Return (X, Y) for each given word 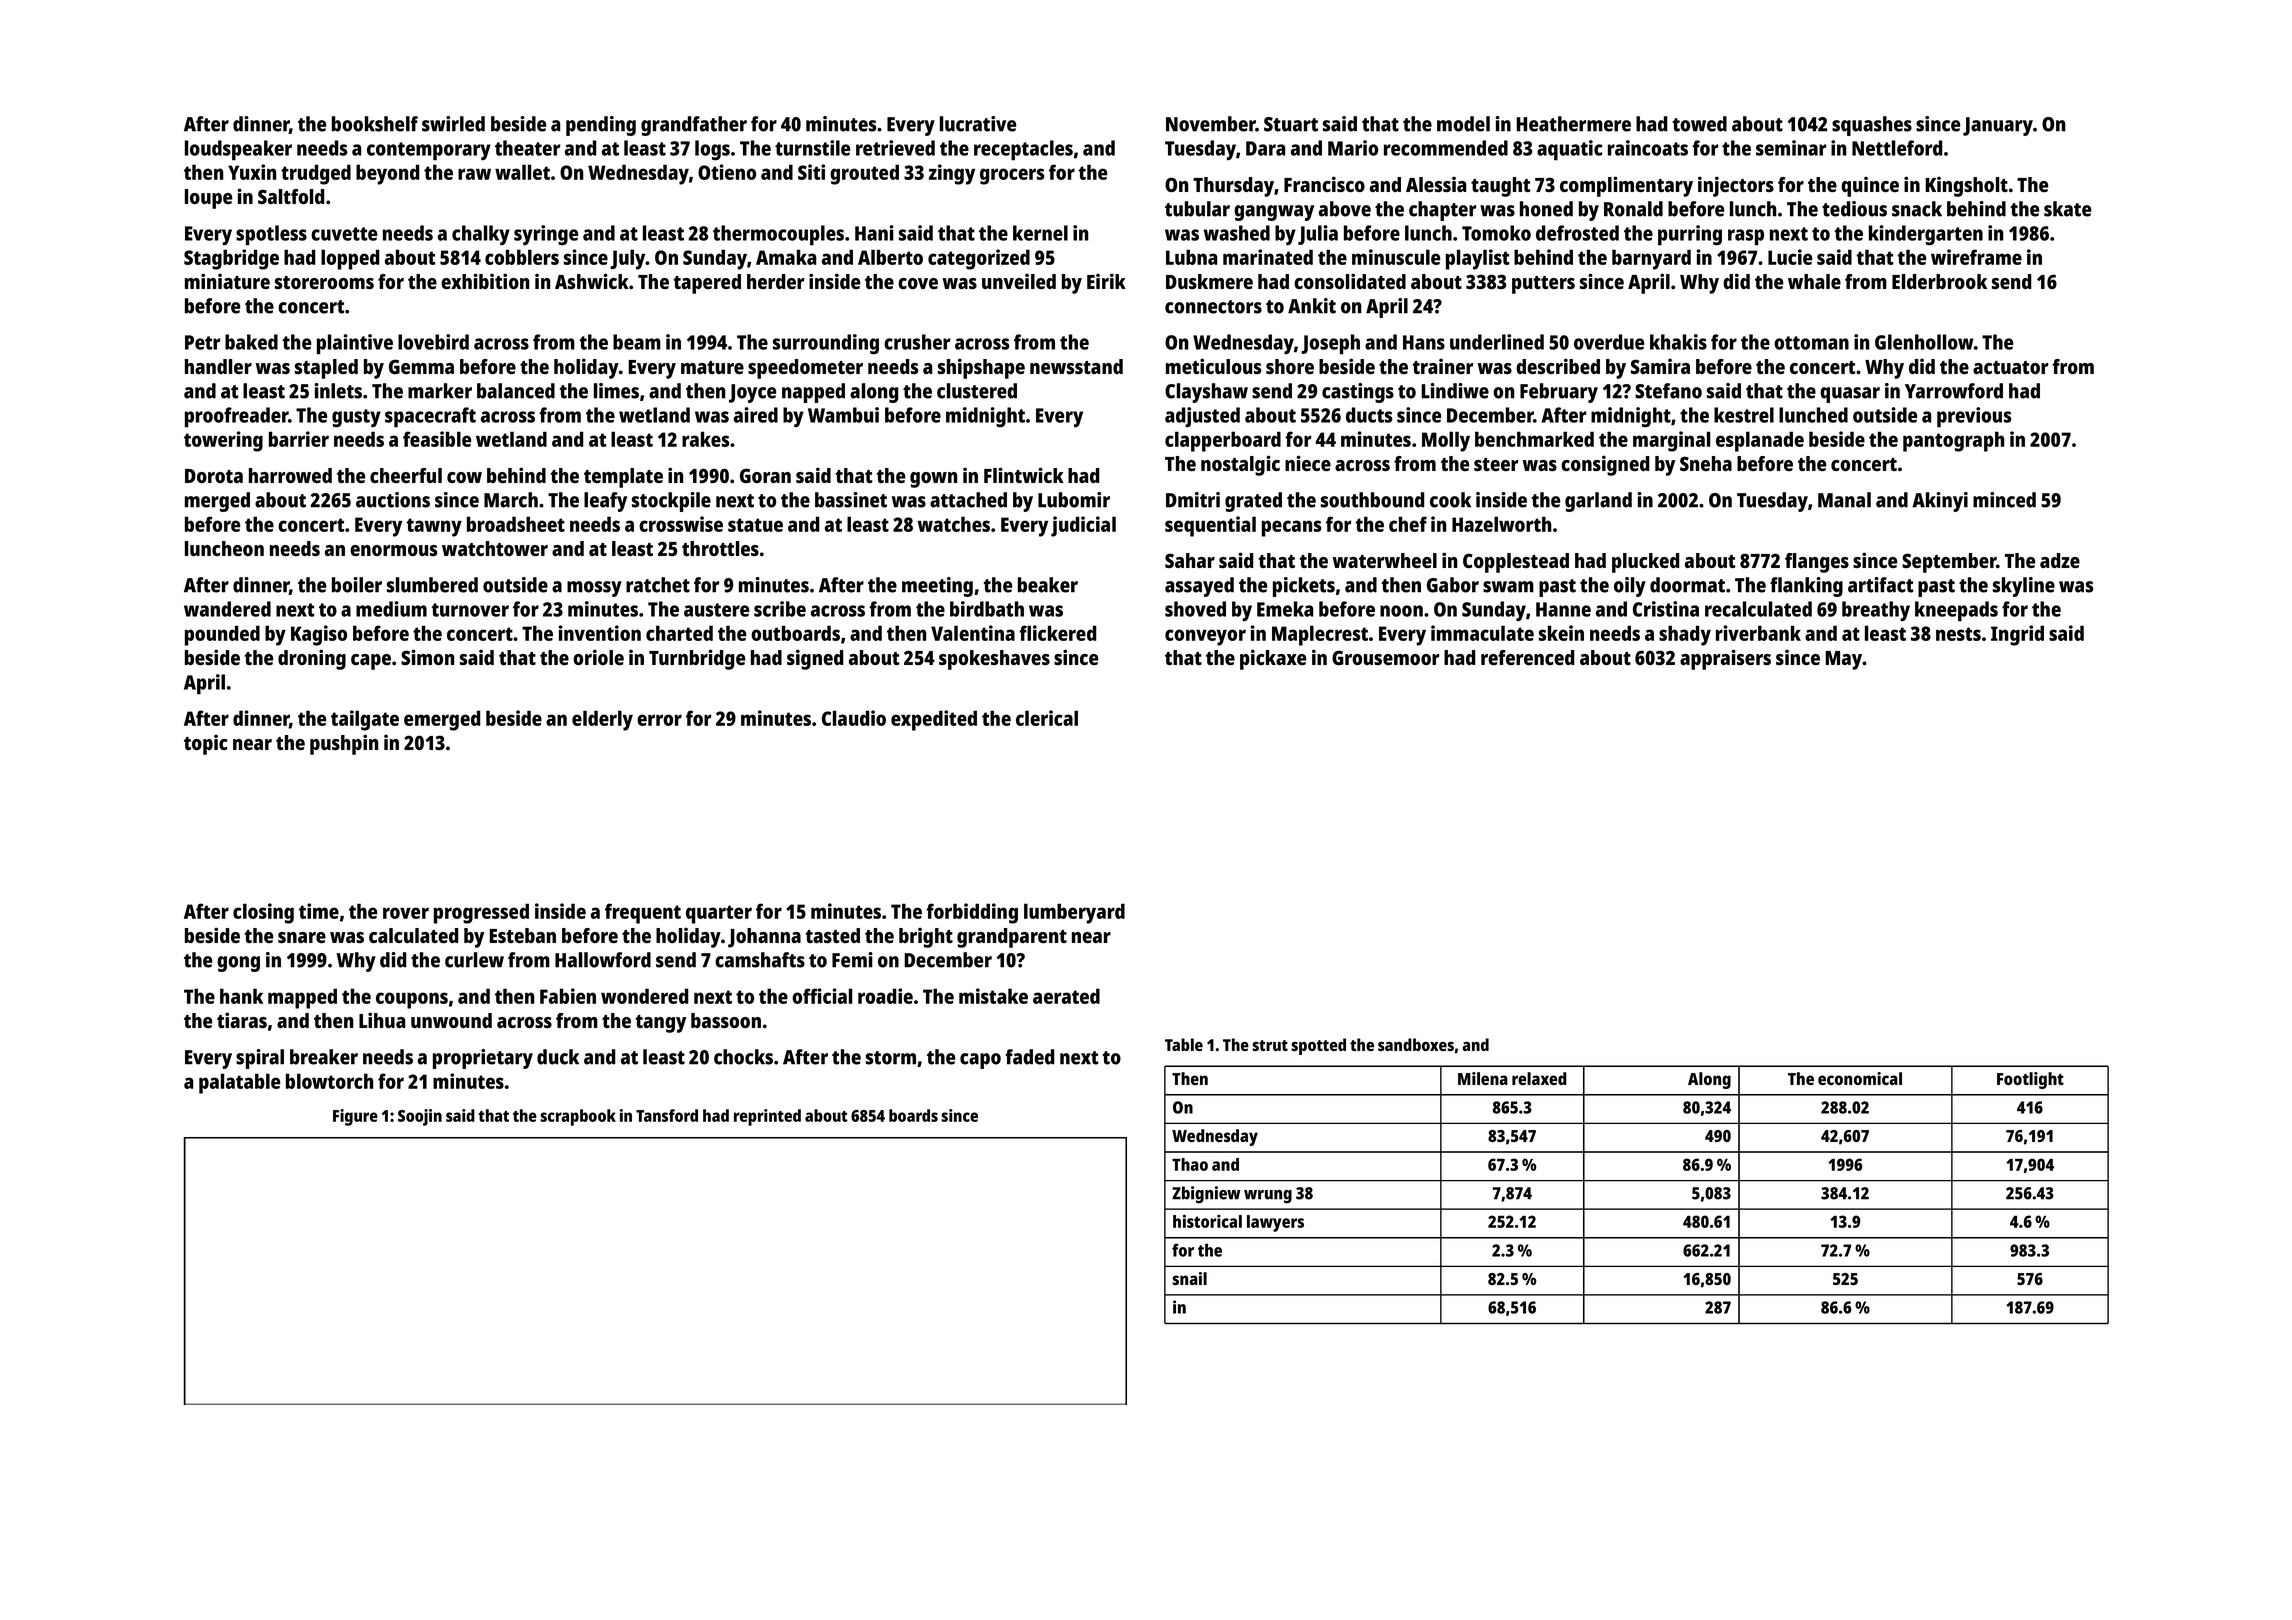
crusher (917, 342)
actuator (2010, 367)
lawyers (1275, 1223)
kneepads (1956, 611)
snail (1189, 1278)
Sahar (1190, 560)
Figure (355, 1117)
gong (238, 964)
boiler (357, 585)
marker (440, 391)
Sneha (1706, 463)
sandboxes (1416, 1044)
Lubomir (1074, 500)
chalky (481, 235)
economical (1860, 1078)
